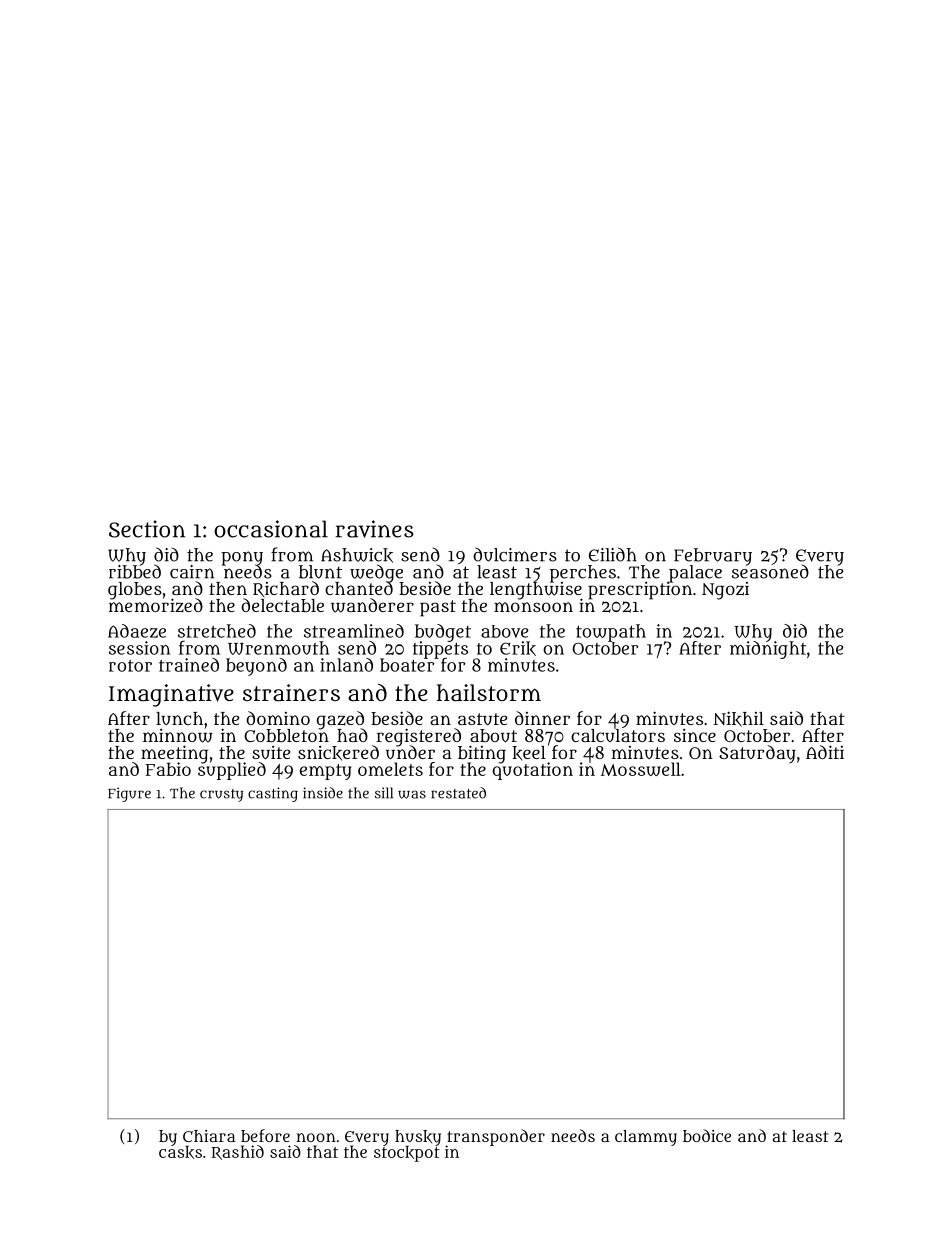  Describe the element at coordinates (768, 650) in the page. I see `midnight` at that location.
